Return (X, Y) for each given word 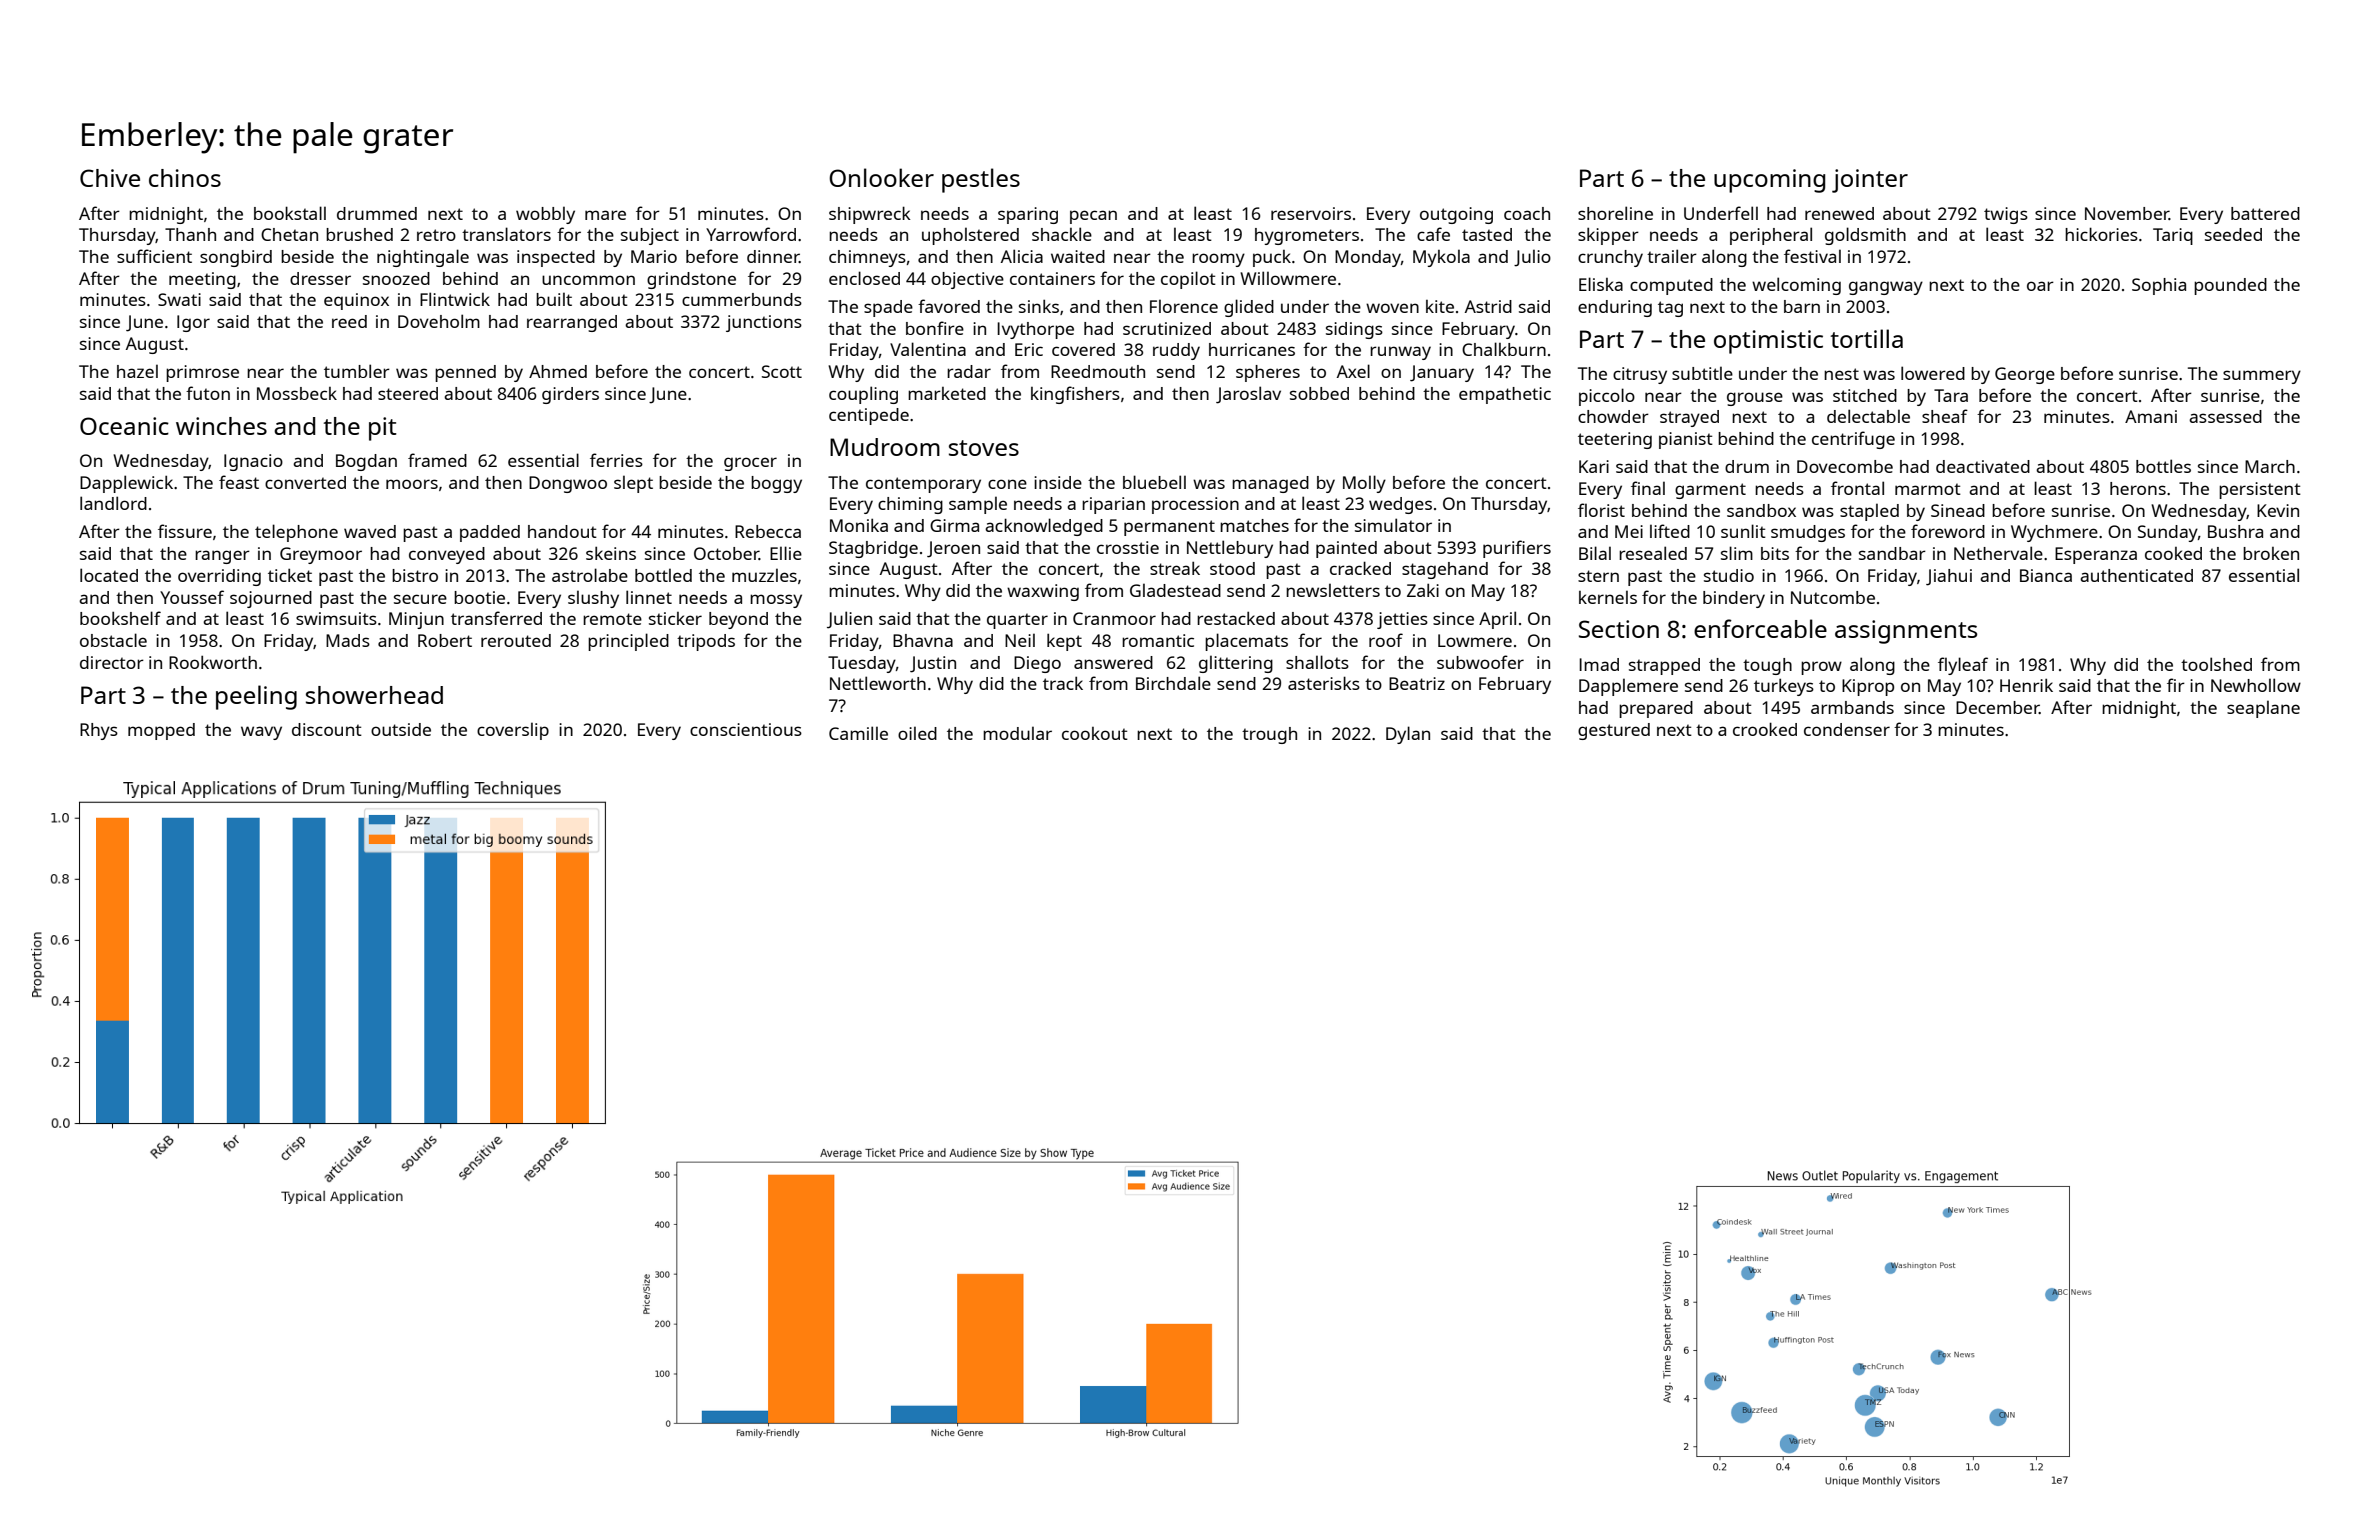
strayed (1689, 418)
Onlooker (881, 177)
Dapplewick (126, 484)
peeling (256, 697)
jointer (1870, 181)
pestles (981, 180)
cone (1007, 484)
